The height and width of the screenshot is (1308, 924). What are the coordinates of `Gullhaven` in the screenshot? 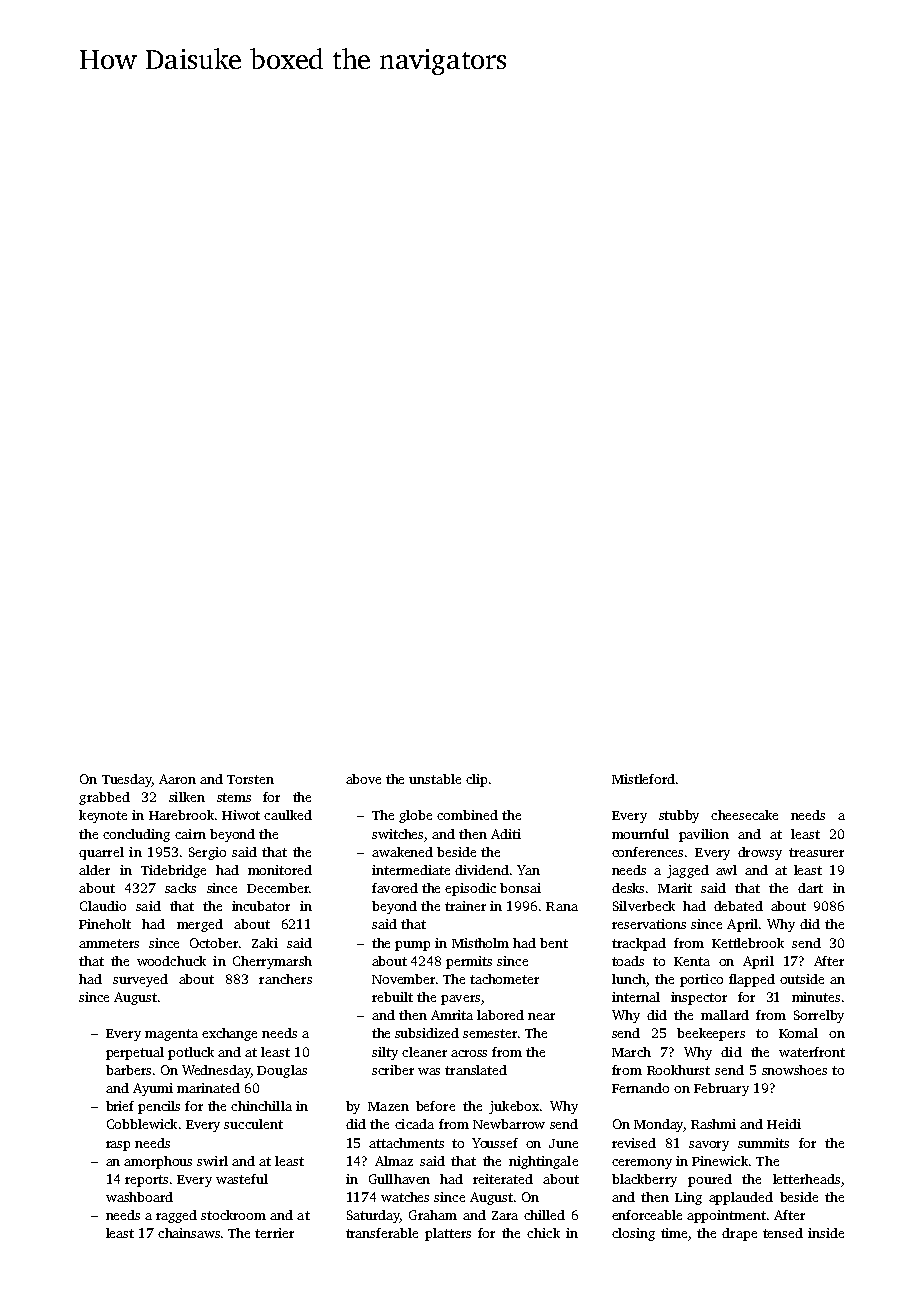 It's located at (399, 1179).
